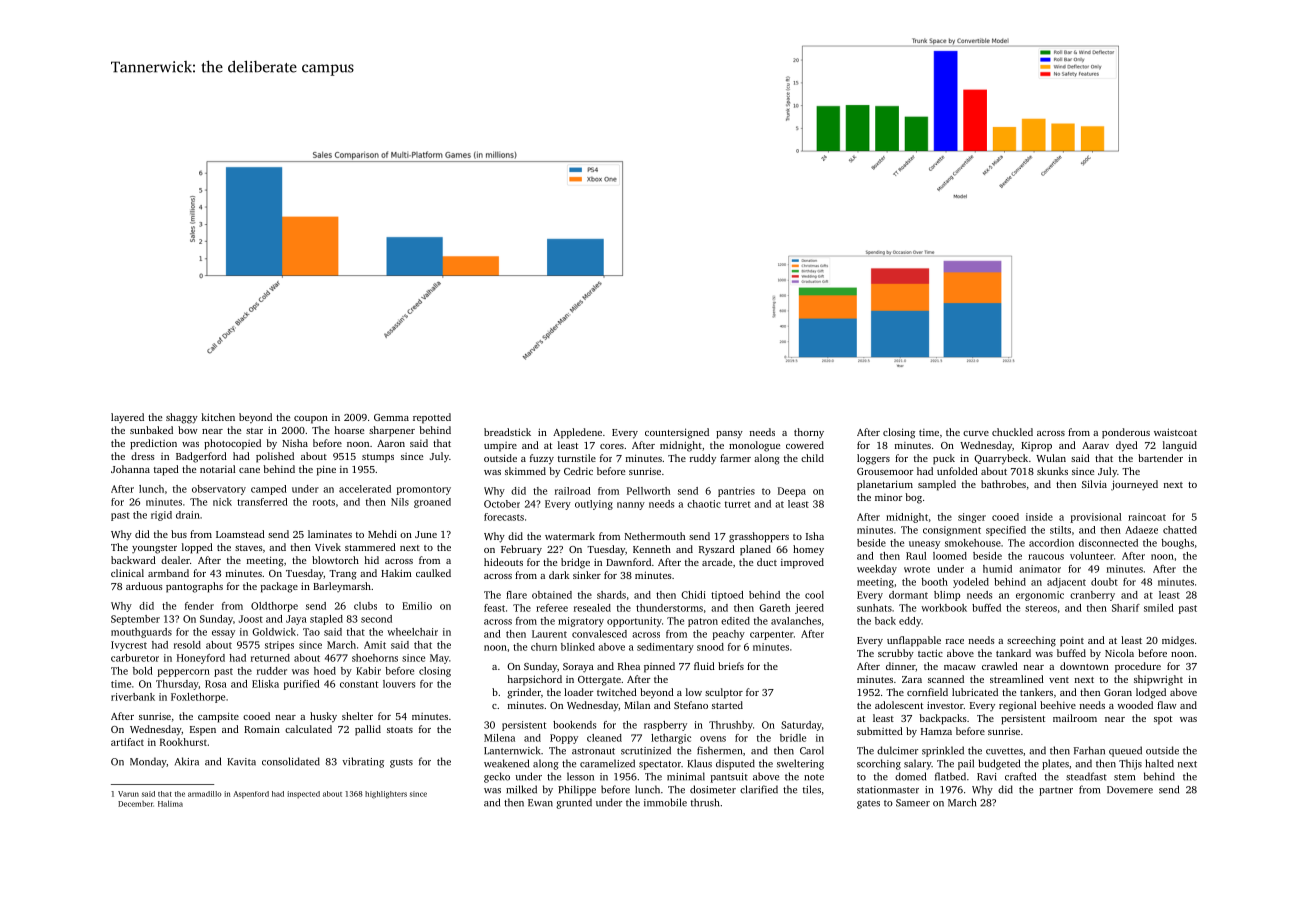  I want to click on scrutinized, so click(646, 750).
